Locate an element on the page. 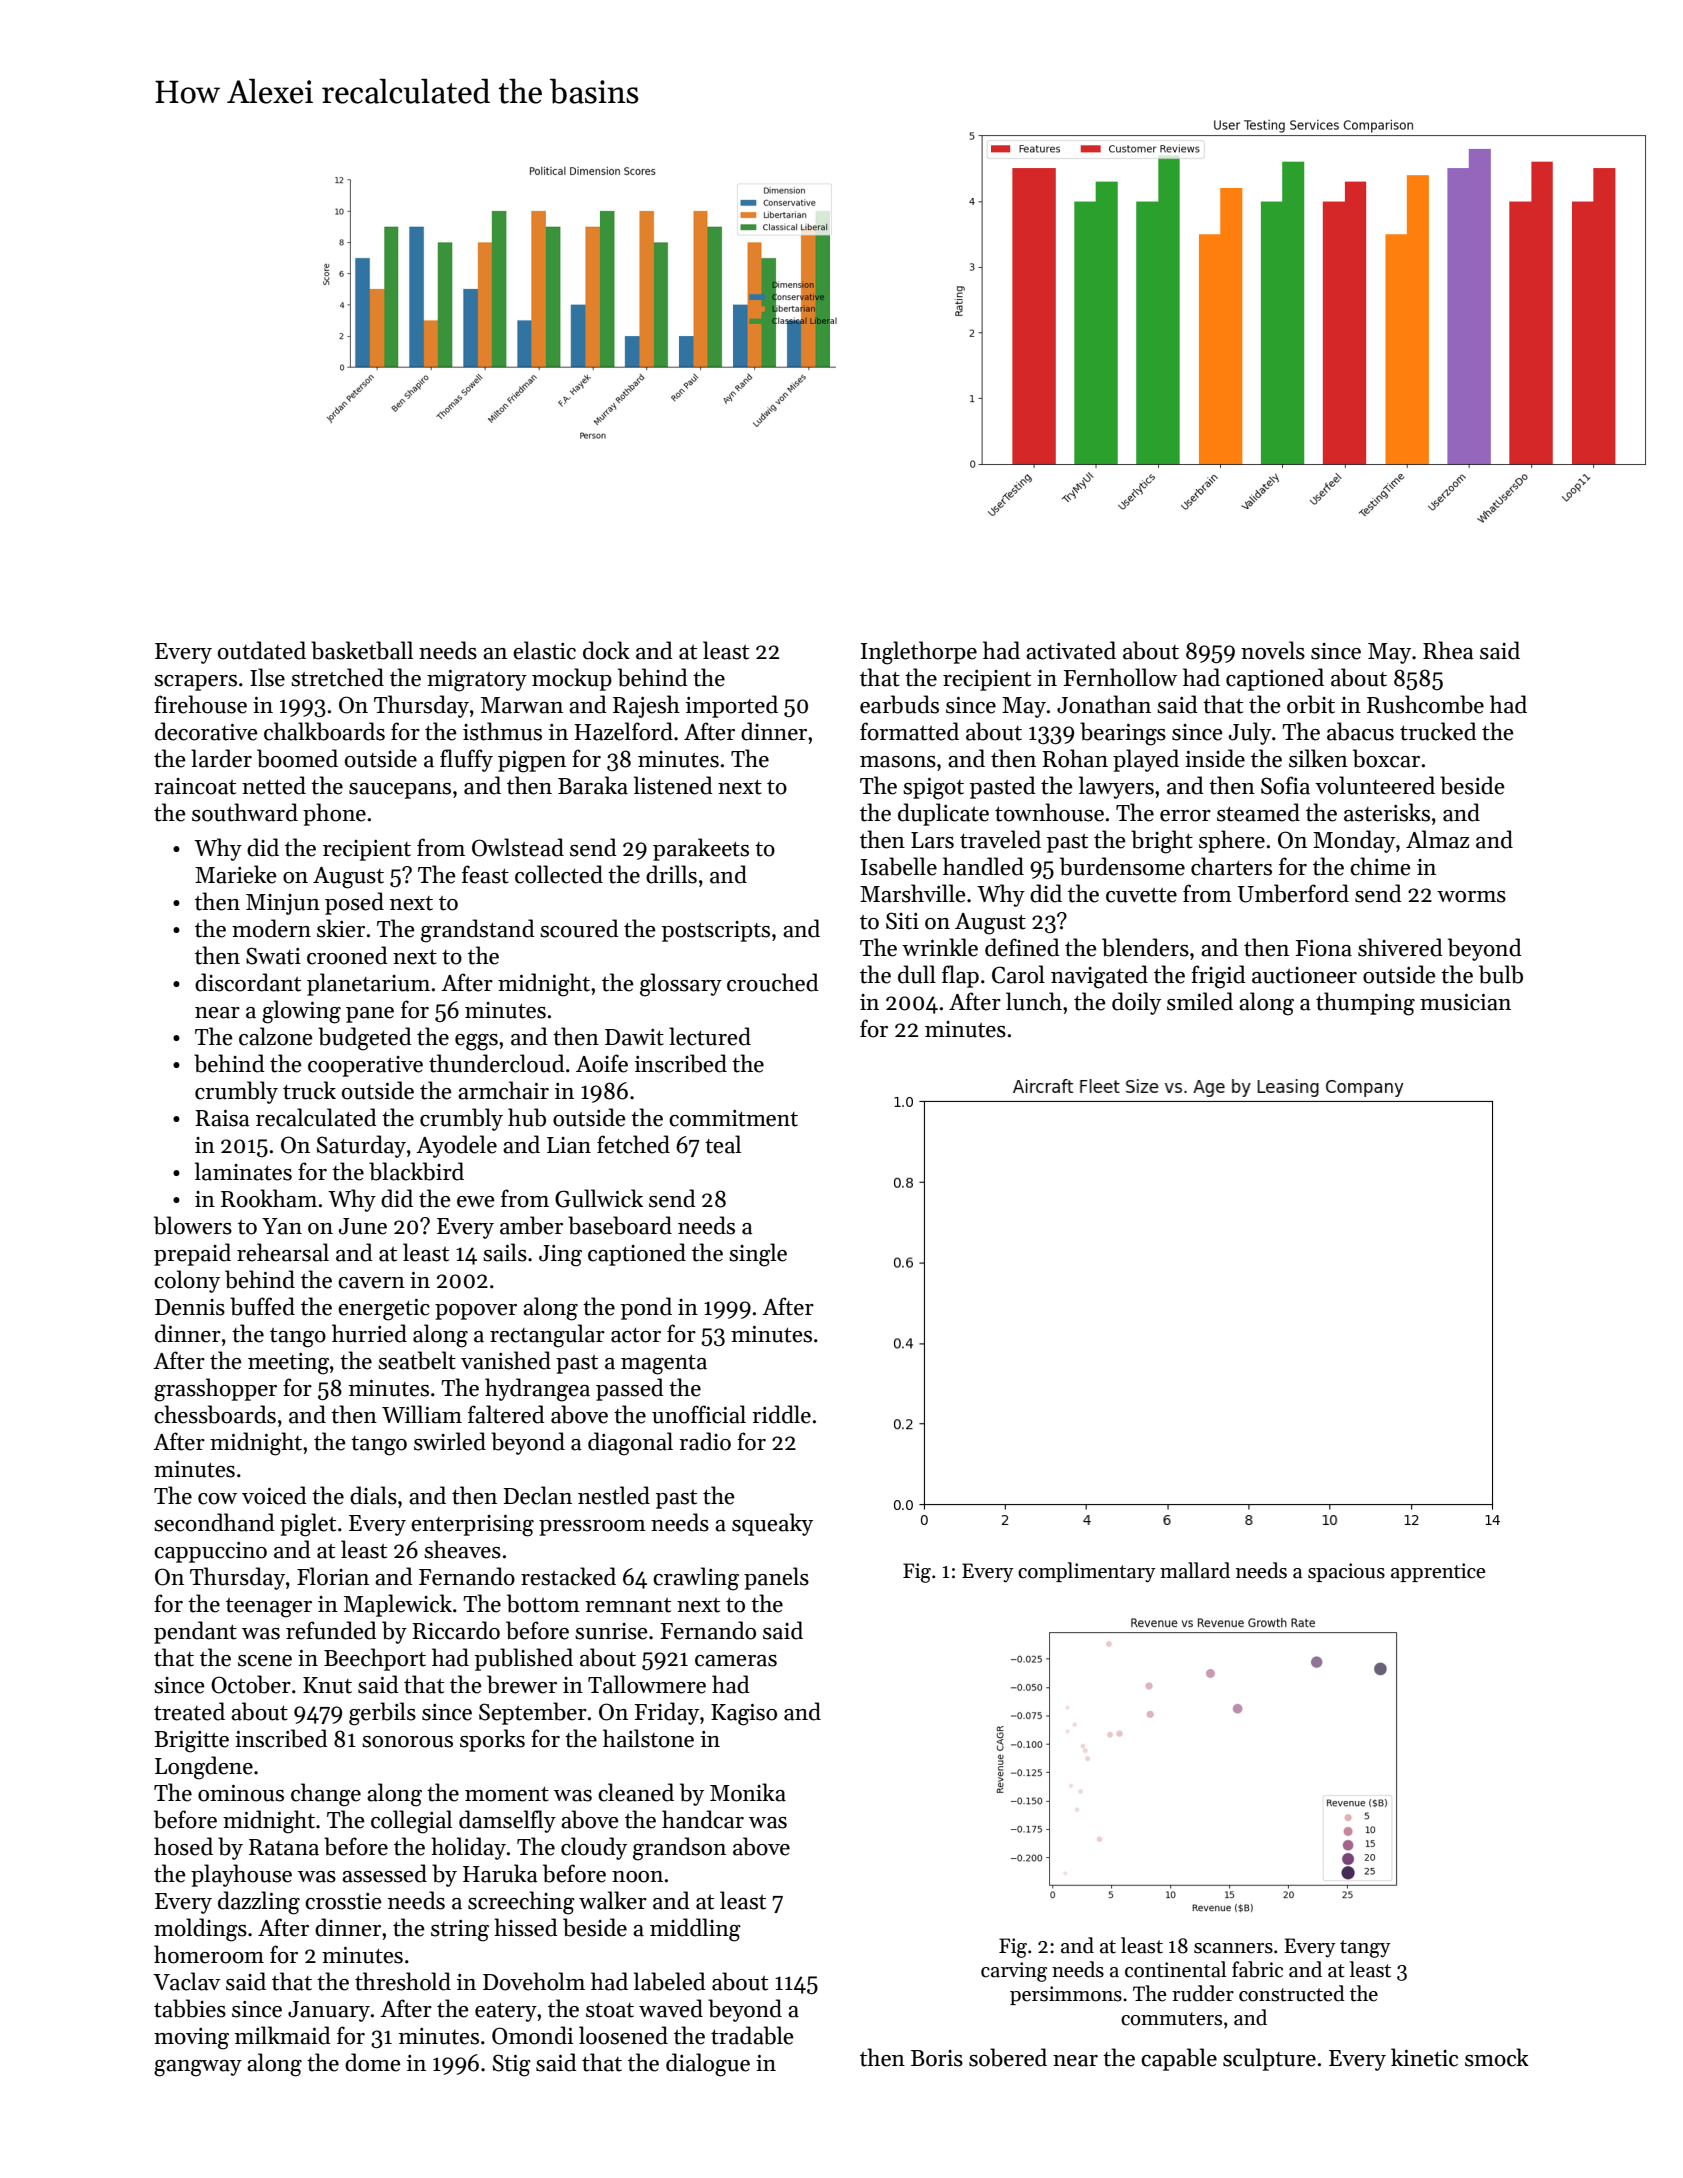 The height and width of the document is (2178, 1683). elastic is located at coordinates (544, 650).
